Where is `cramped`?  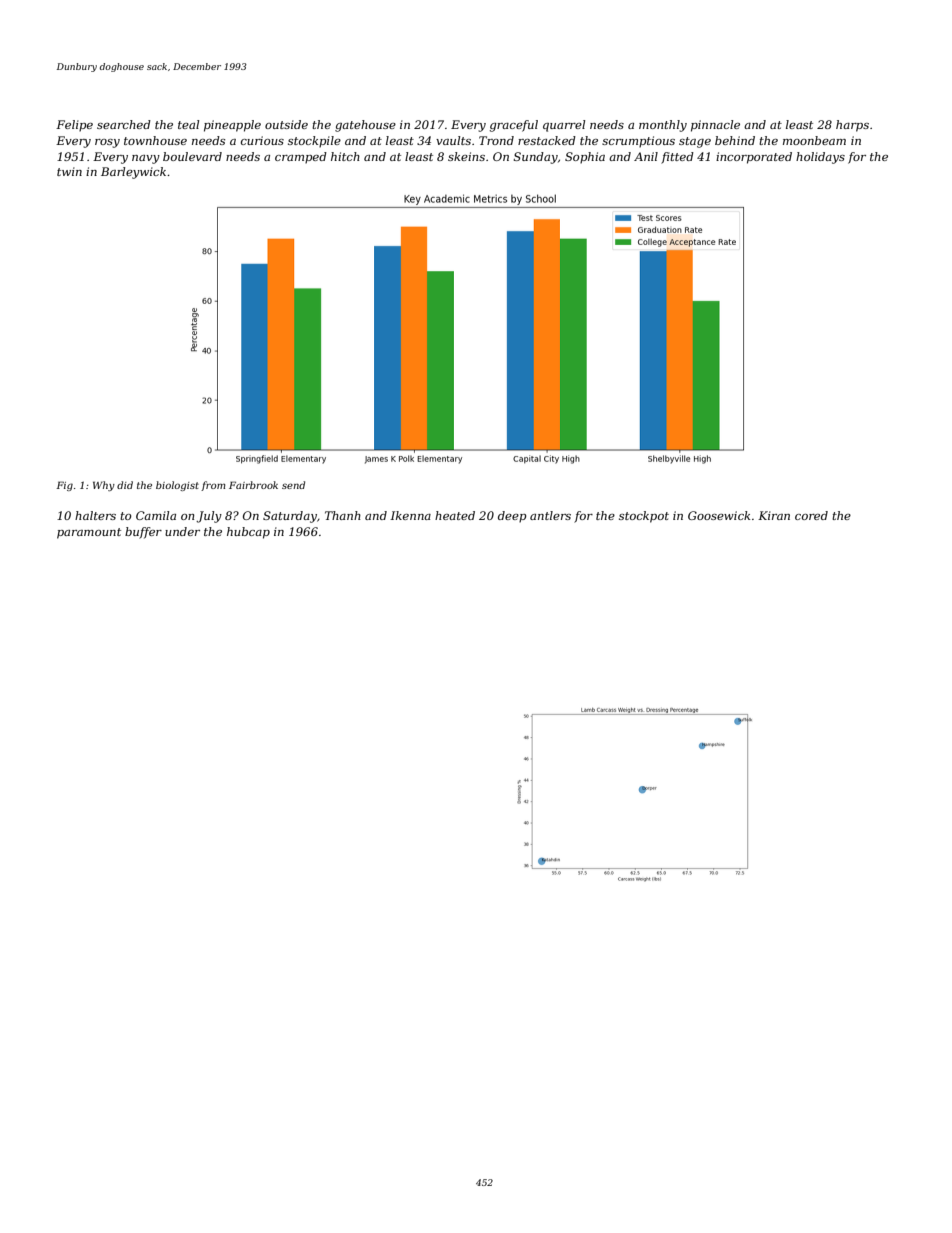
cramped is located at coordinates (301, 158).
